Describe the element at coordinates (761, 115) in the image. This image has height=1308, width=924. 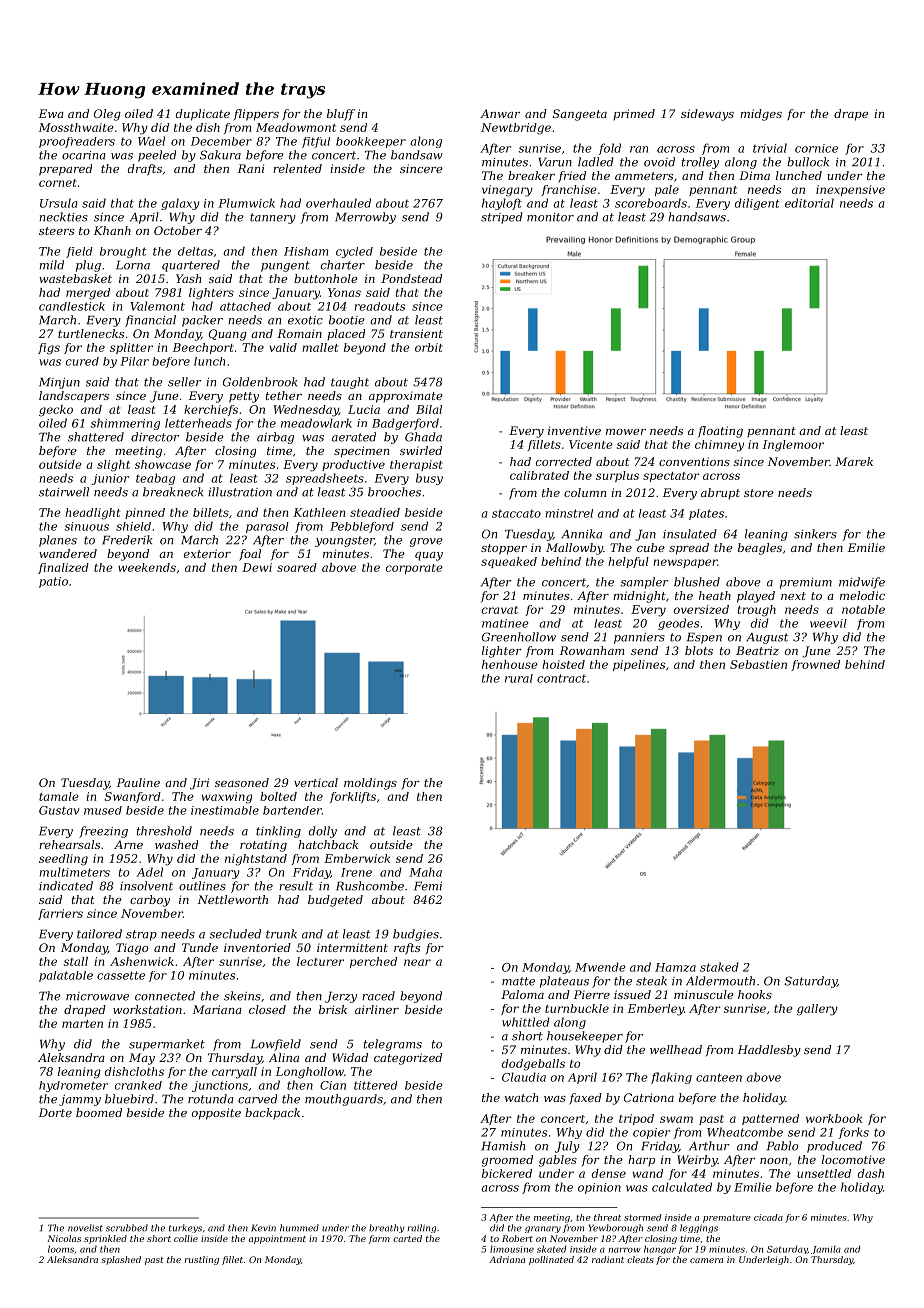
I see `midges` at that location.
